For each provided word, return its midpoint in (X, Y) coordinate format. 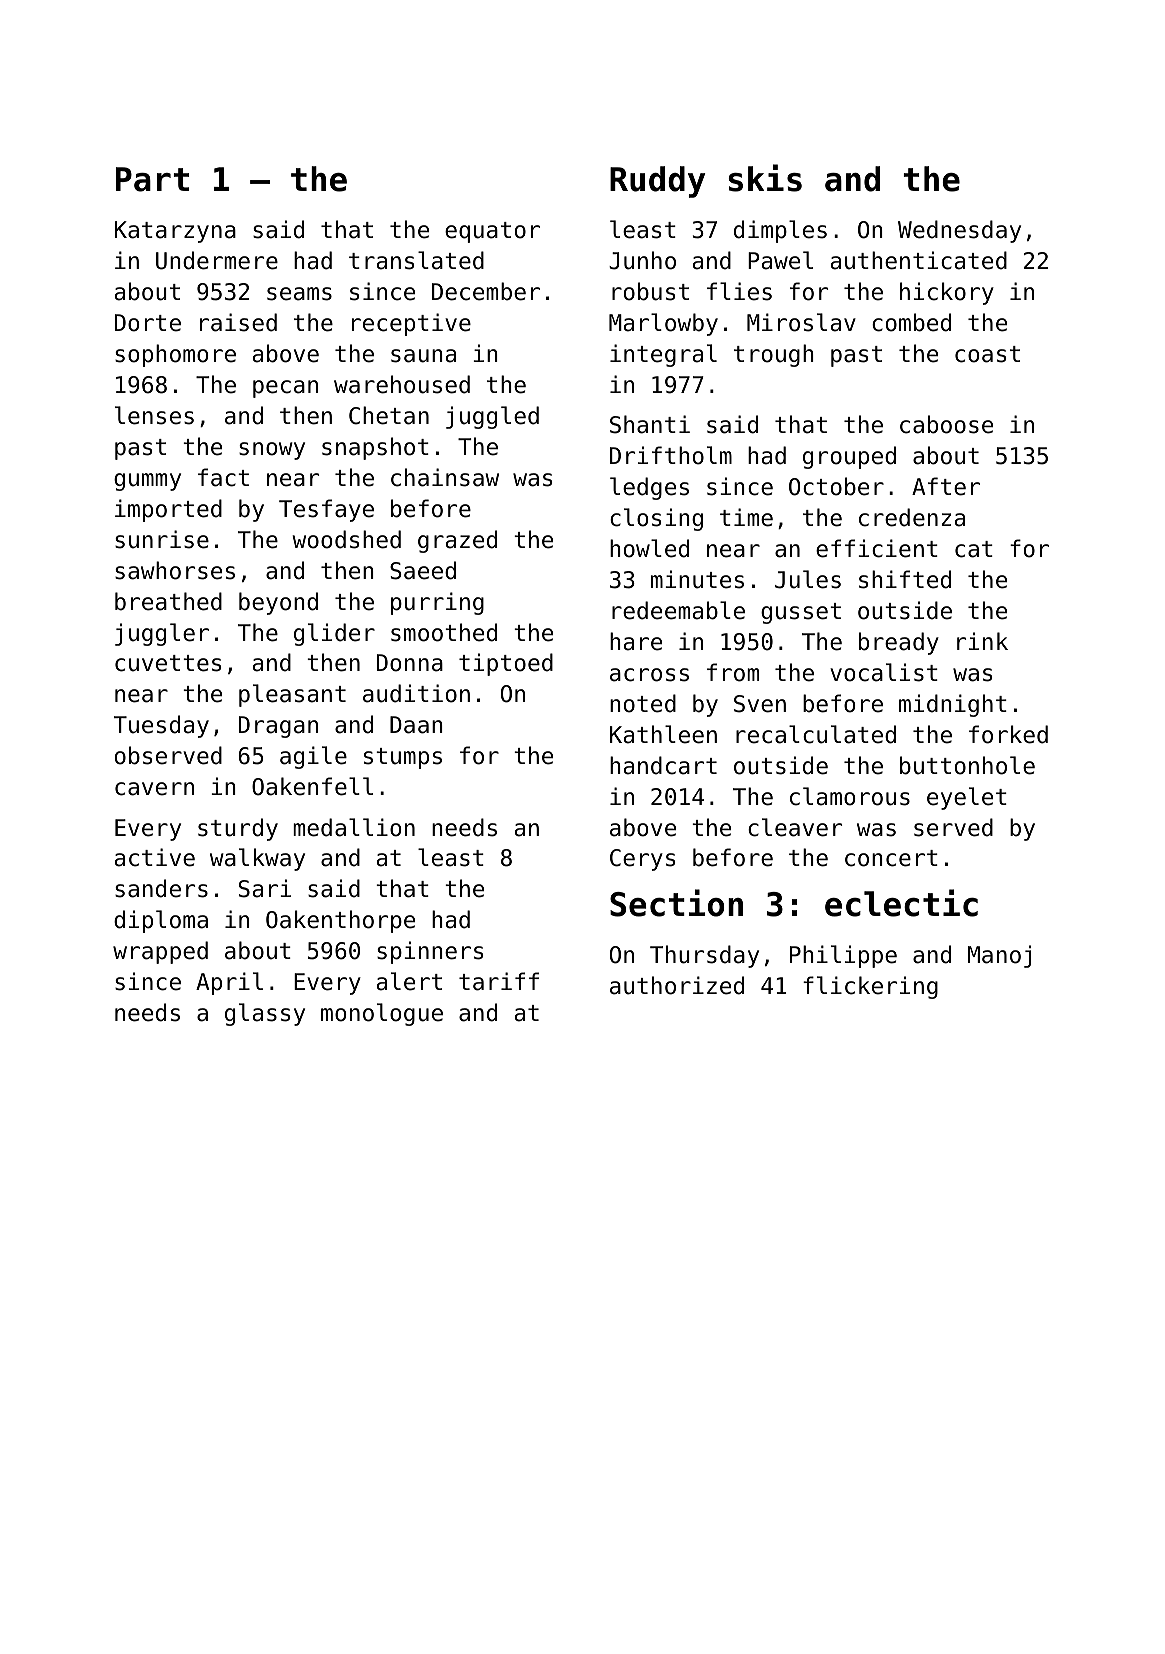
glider (334, 634)
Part (152, 179)
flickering (870, 987)
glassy (265, 1014)
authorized (677, 985)
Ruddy (657, 182)
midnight (953, 705)
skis (765, 178)
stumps (403, 758)
